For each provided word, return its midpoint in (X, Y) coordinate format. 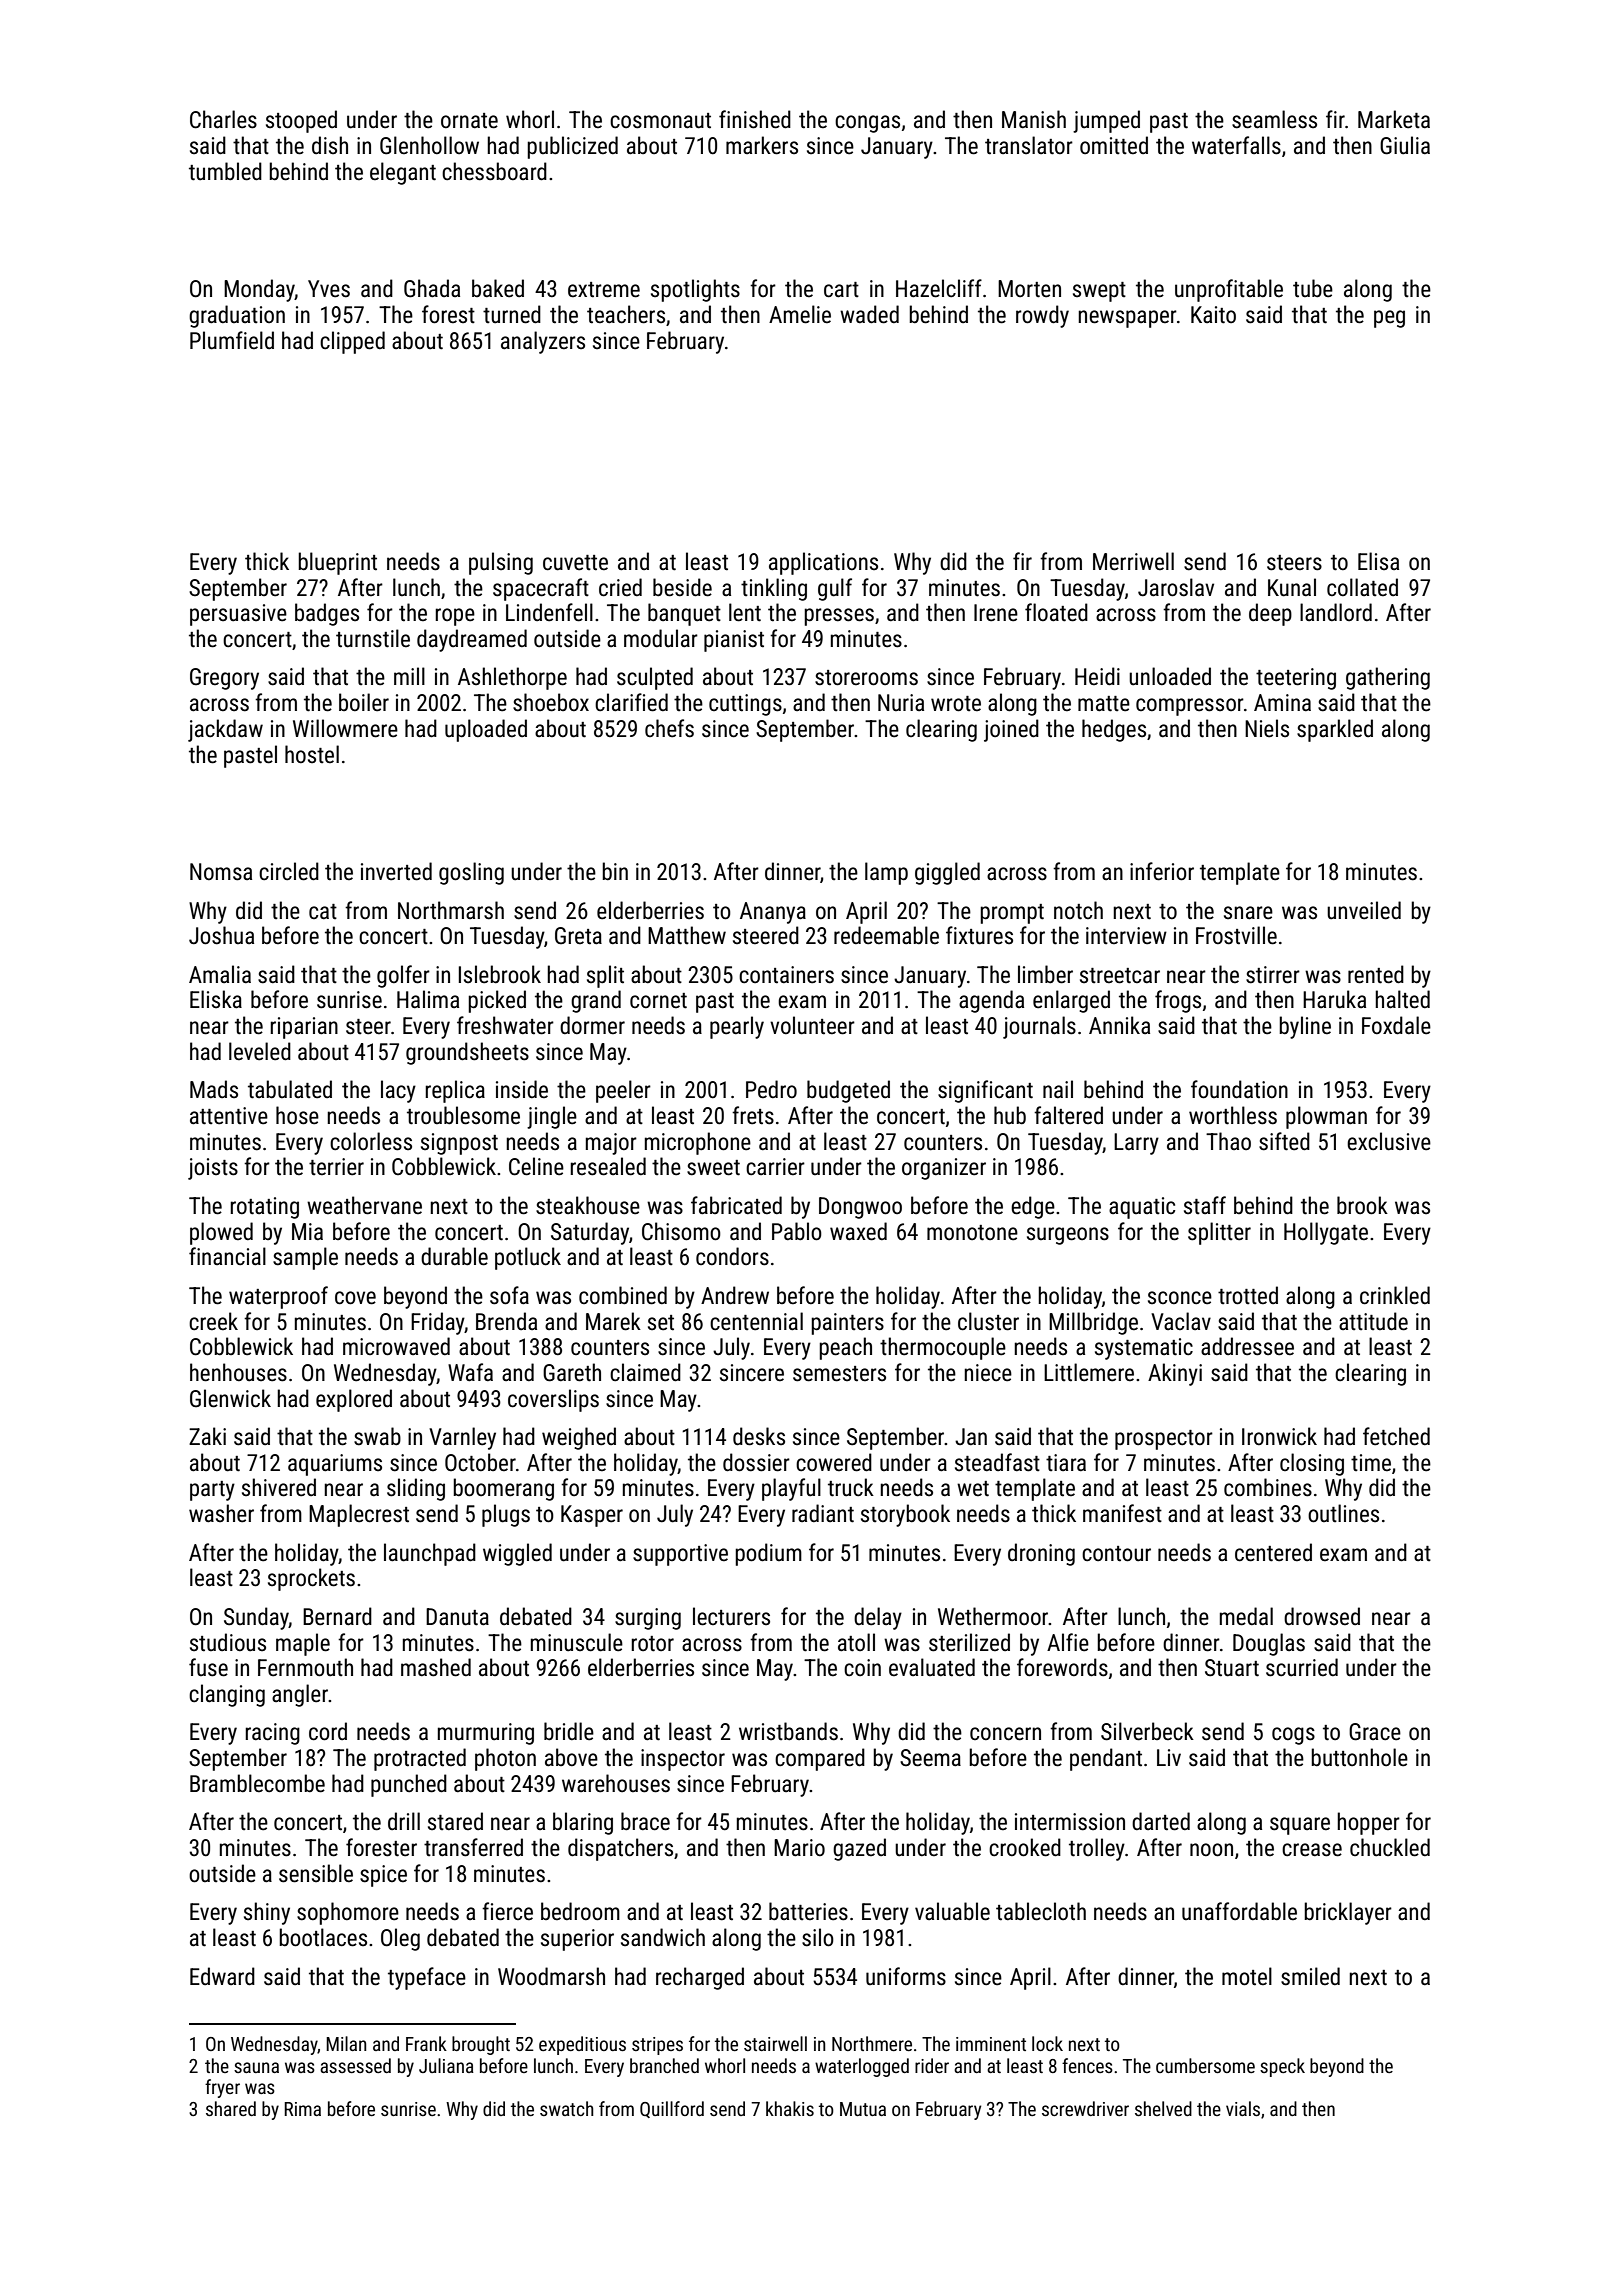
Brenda (506, 1321)
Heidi (1097, 676)
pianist (734, 641)
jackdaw (225, 730)
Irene (996, 613)
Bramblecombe (257, 1783)
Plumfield (232, 340)
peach (845, 1348)
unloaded (1170, 676)
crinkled (1395, 1295)
